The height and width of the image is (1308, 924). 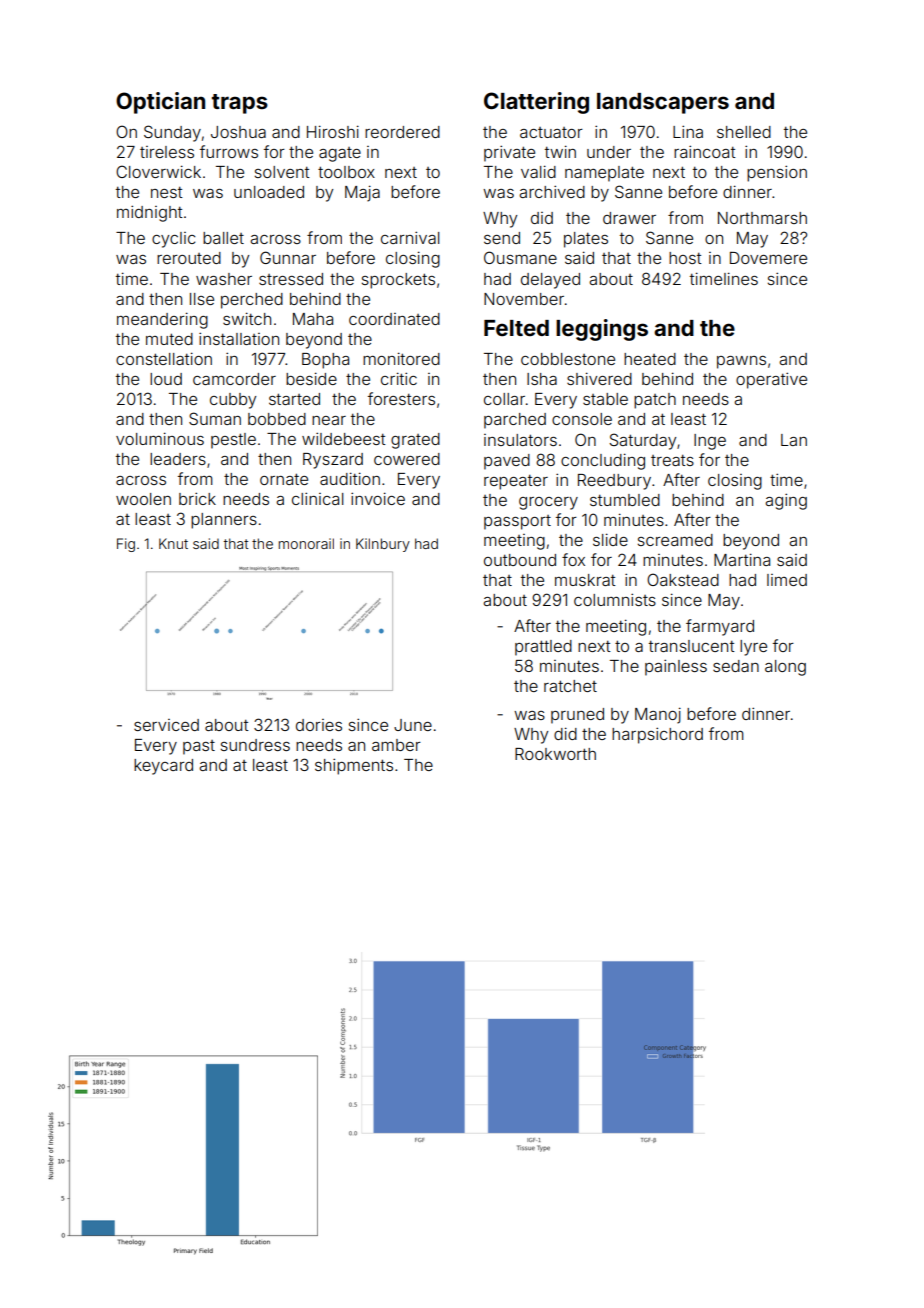 What do you see at coordinates (536, 103) in the image?
I see `Clattering` at bounding box center [536, 103].
